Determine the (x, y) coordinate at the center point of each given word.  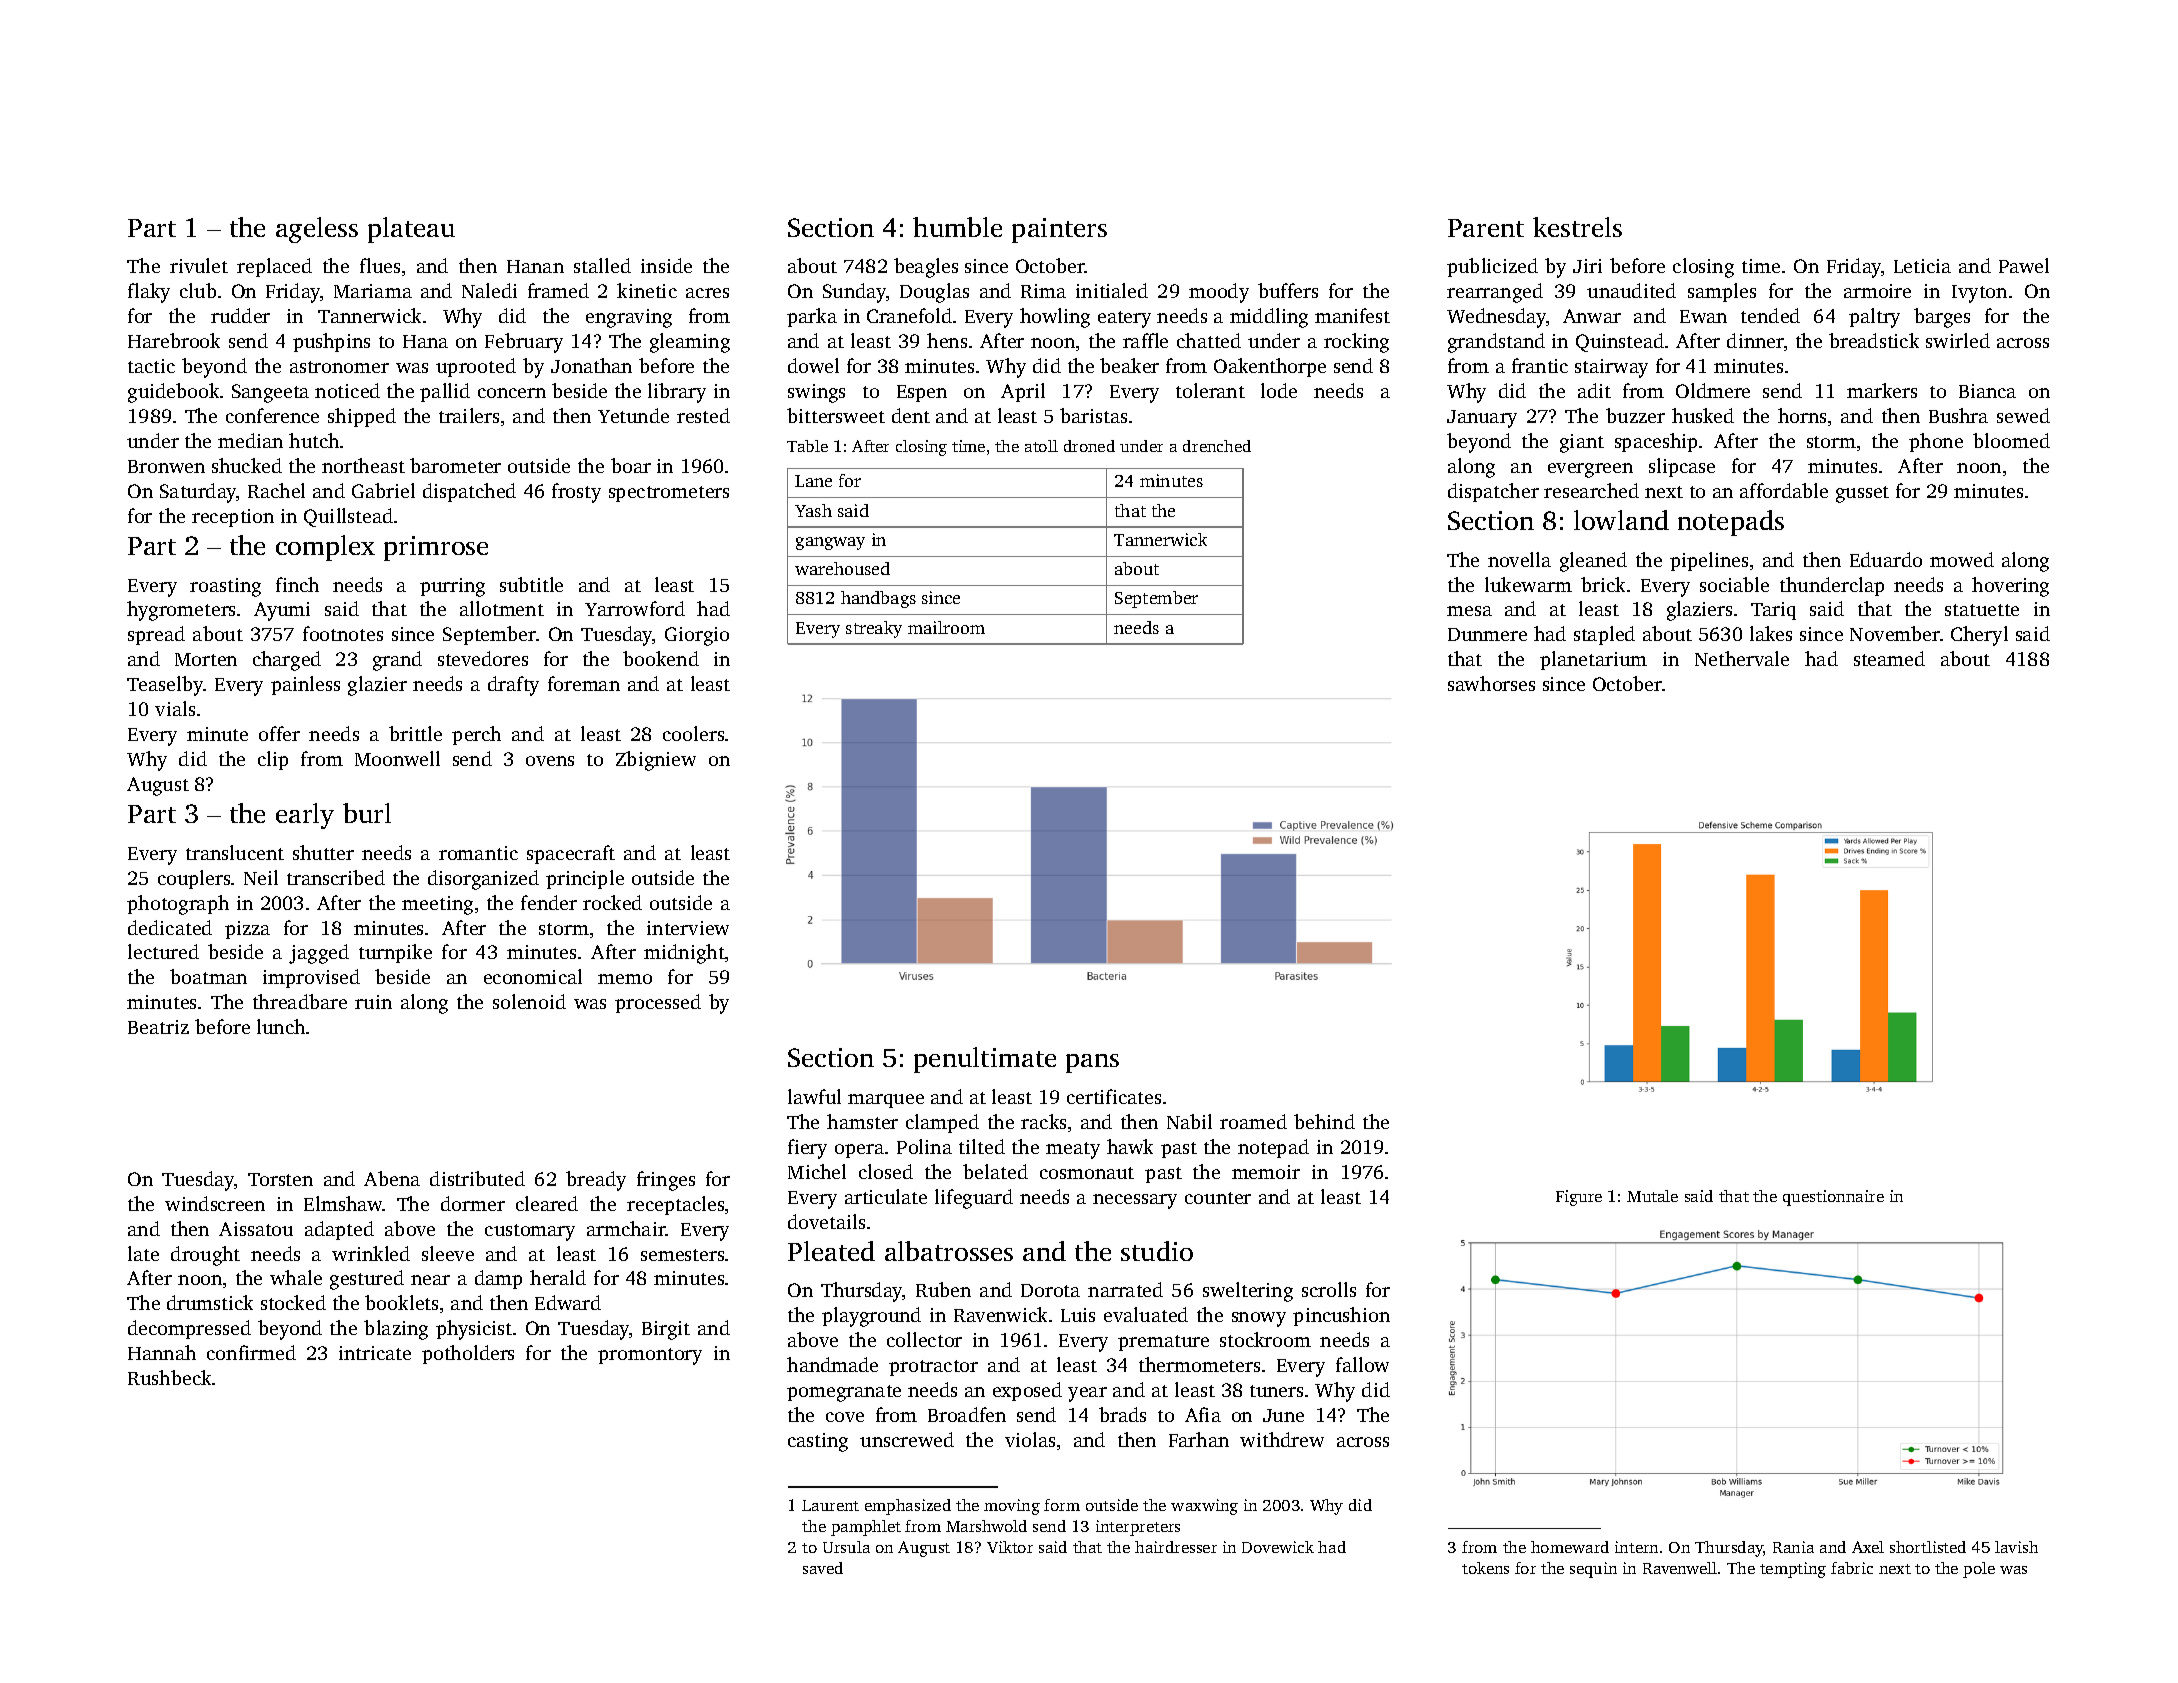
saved (823, 1568)
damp (498, 1279)
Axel (1868, 1547)
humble (957, 227)
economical (533, 976)
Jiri (1587, 266)
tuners (1276, 1391)
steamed (1889, 658)
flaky (149, 293)
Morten (206, 659)
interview (688, 928)
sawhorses (1491, 683)
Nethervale (1742, 658)
